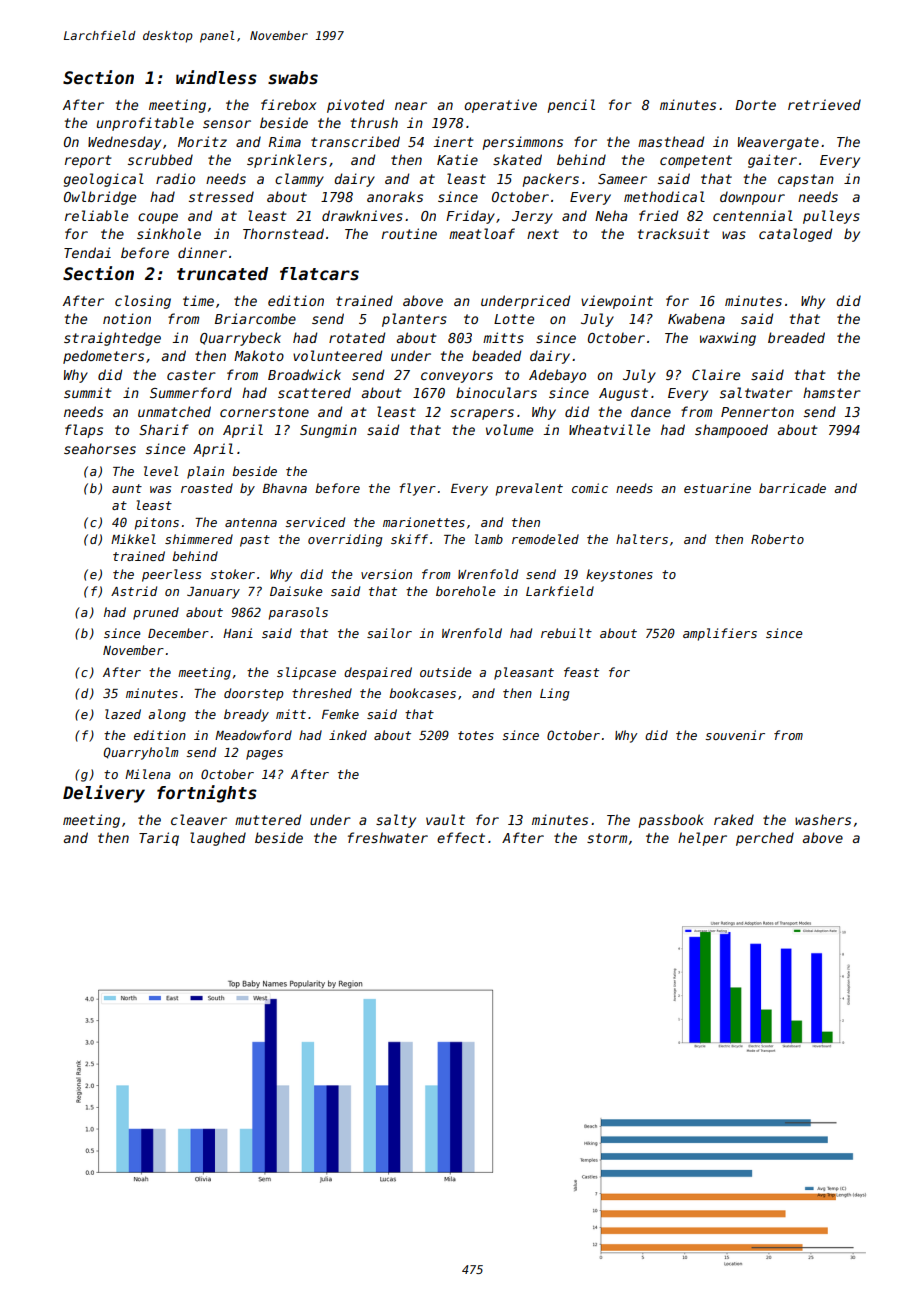 This screenshot has width=924, height=1308. I want to click on pencil, so click(571, 106).
